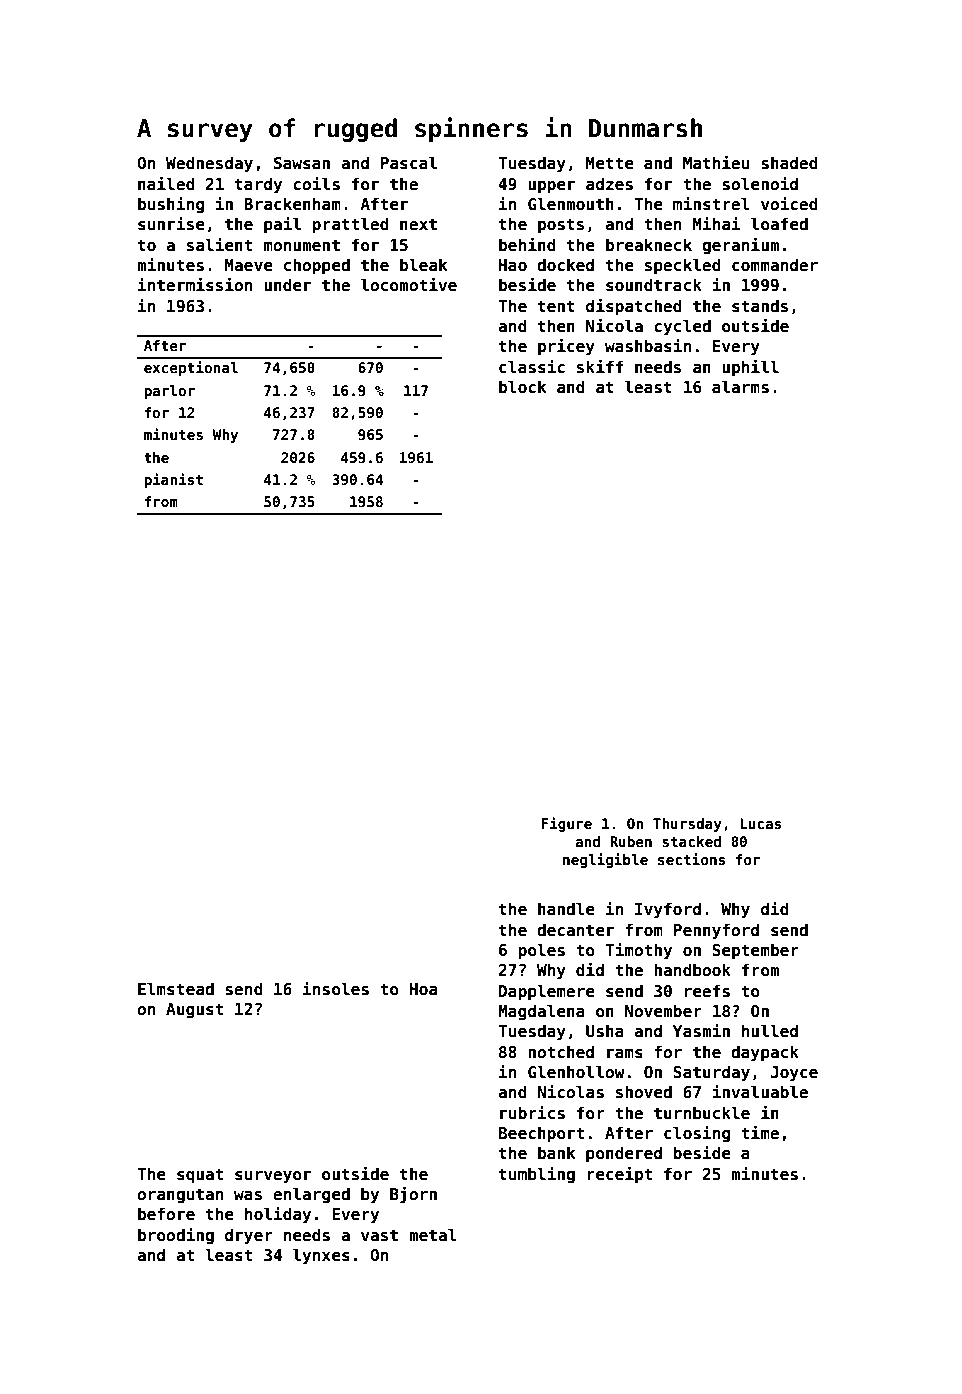  I want to click on Sawsan, so click(302, 163).
